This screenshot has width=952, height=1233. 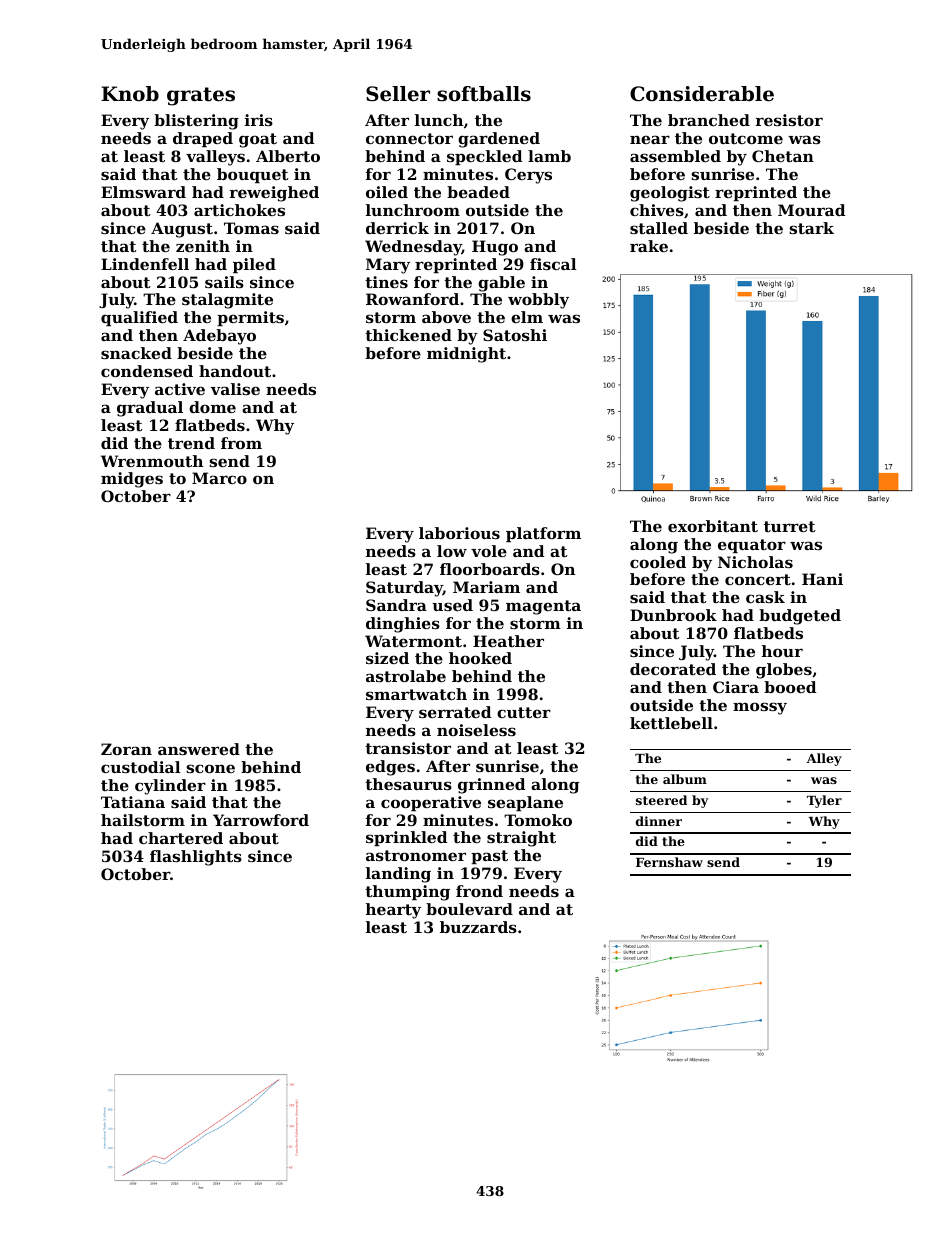 I want to click on midges, so click(x=132, y=480).
